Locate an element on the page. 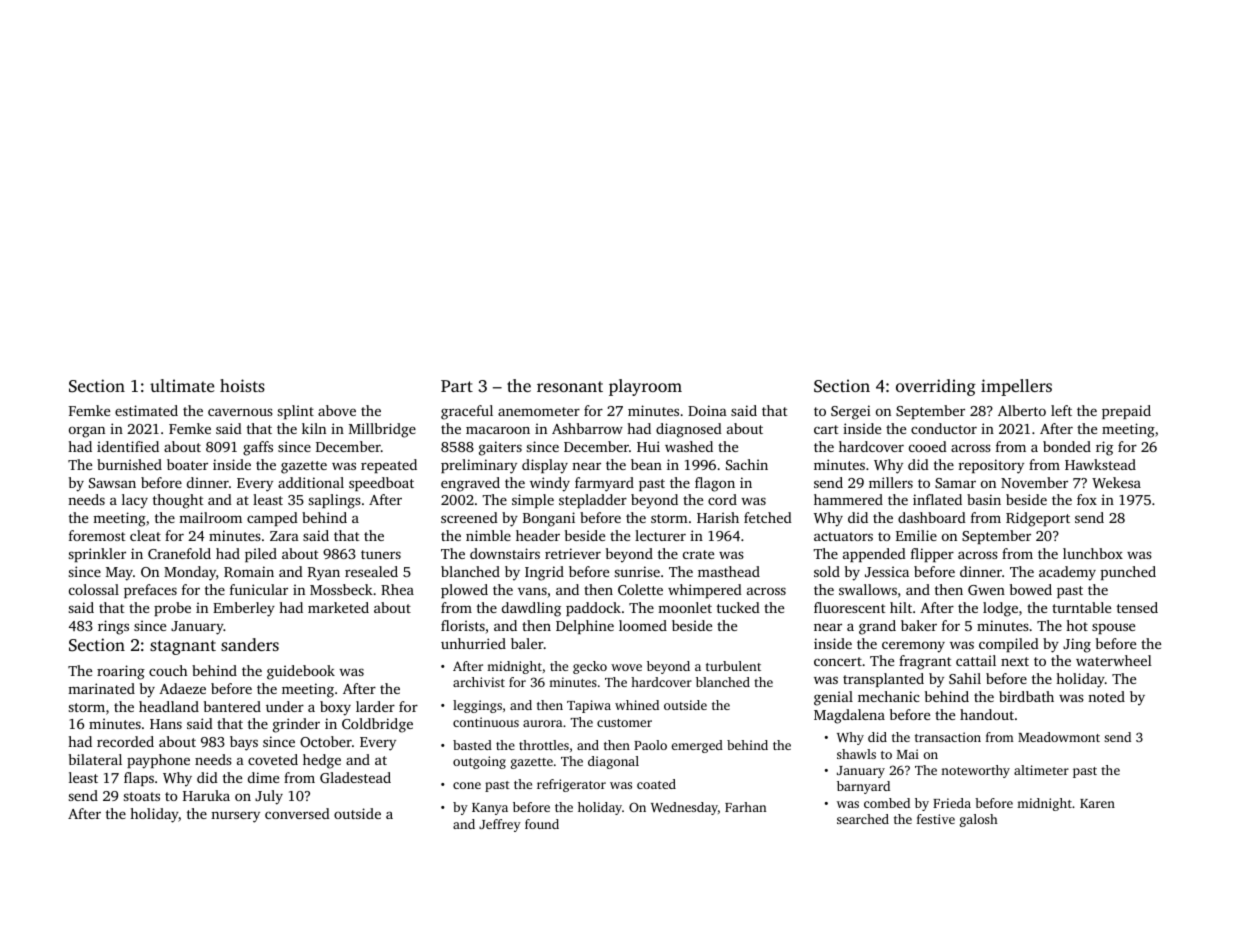  ultimate is located at coordinates (182, 385).
